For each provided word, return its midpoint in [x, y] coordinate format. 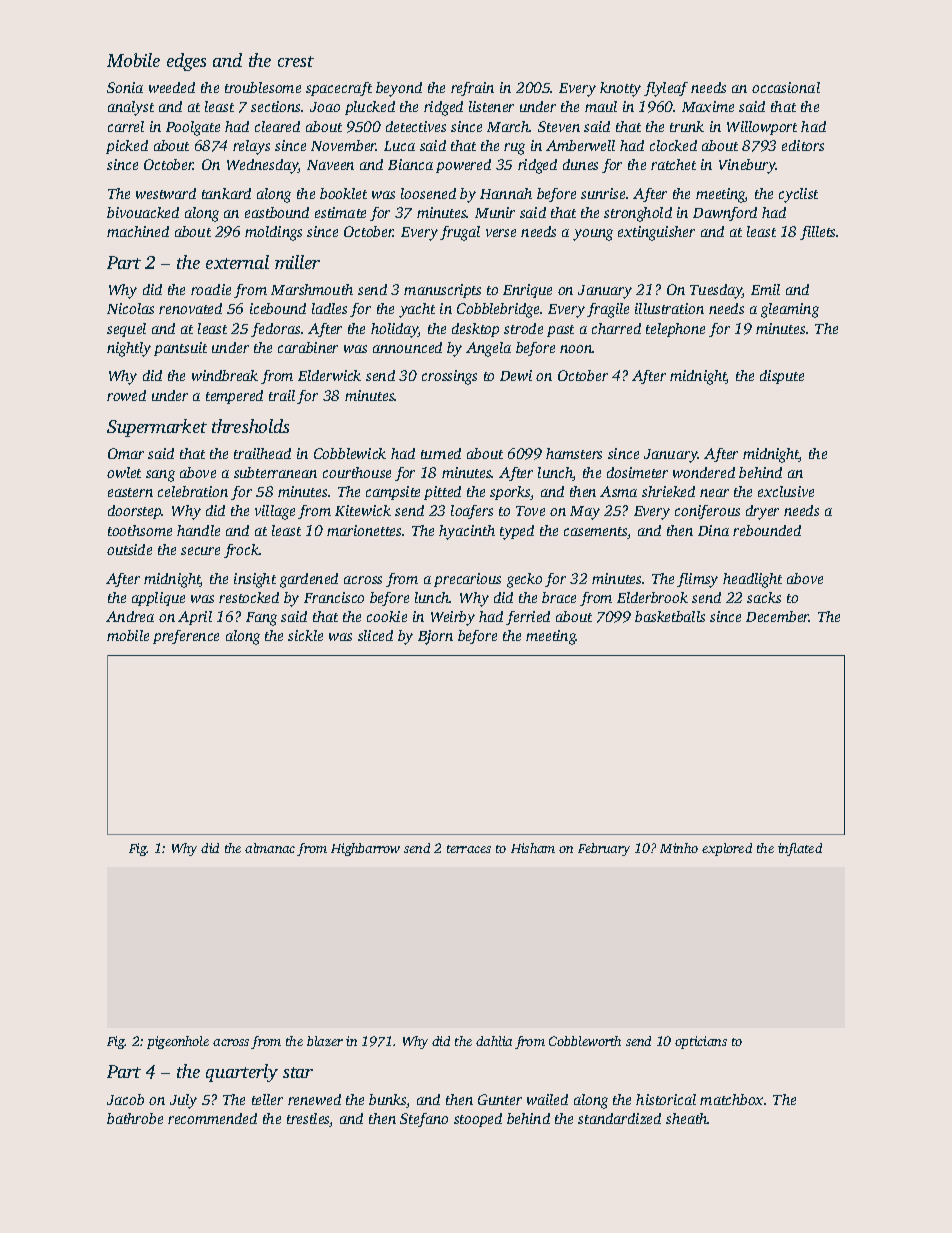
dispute [782, 377]
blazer [325, 1041]
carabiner [308, 347]
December [777, 616]
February [604, 849]
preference [186, 637]
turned [441, 453]
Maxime [708, 106]
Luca [399, 146]
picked [127, 147]
